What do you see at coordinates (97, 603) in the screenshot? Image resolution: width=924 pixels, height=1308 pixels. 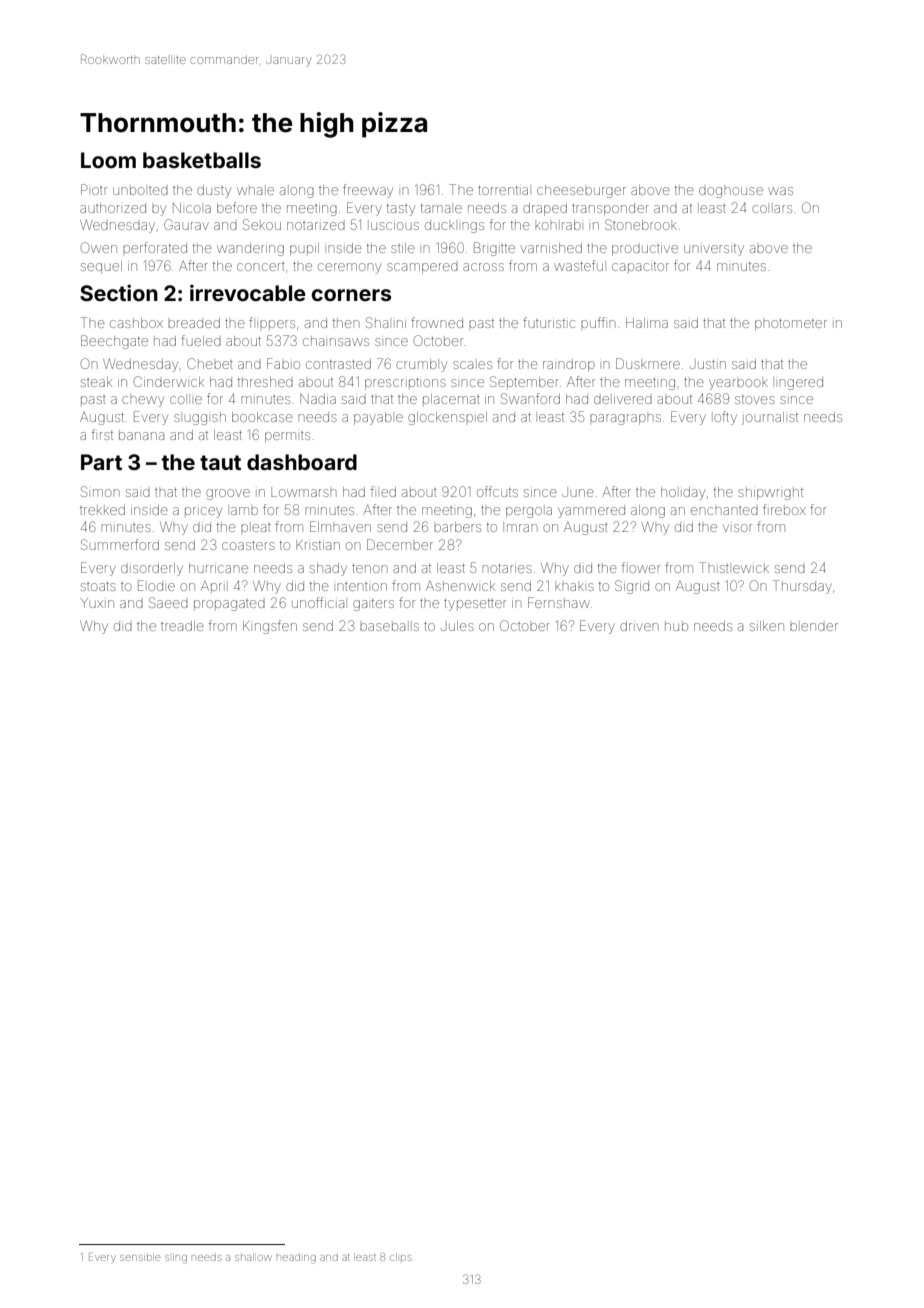 I see `Yuxin` at bounding box center [97, 603].
